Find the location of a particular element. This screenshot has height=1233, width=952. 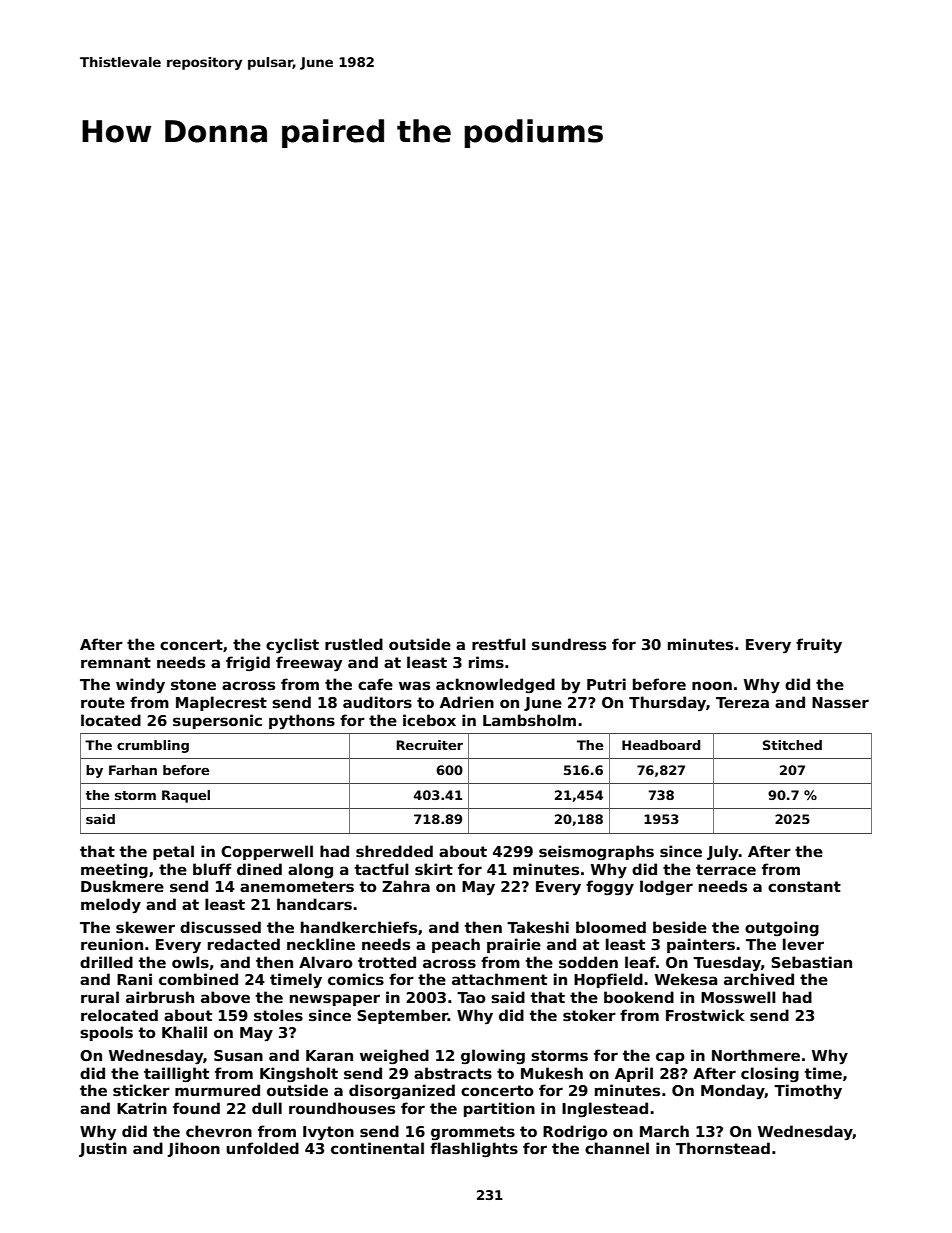

remnant is located at coordinates (116, 662).
